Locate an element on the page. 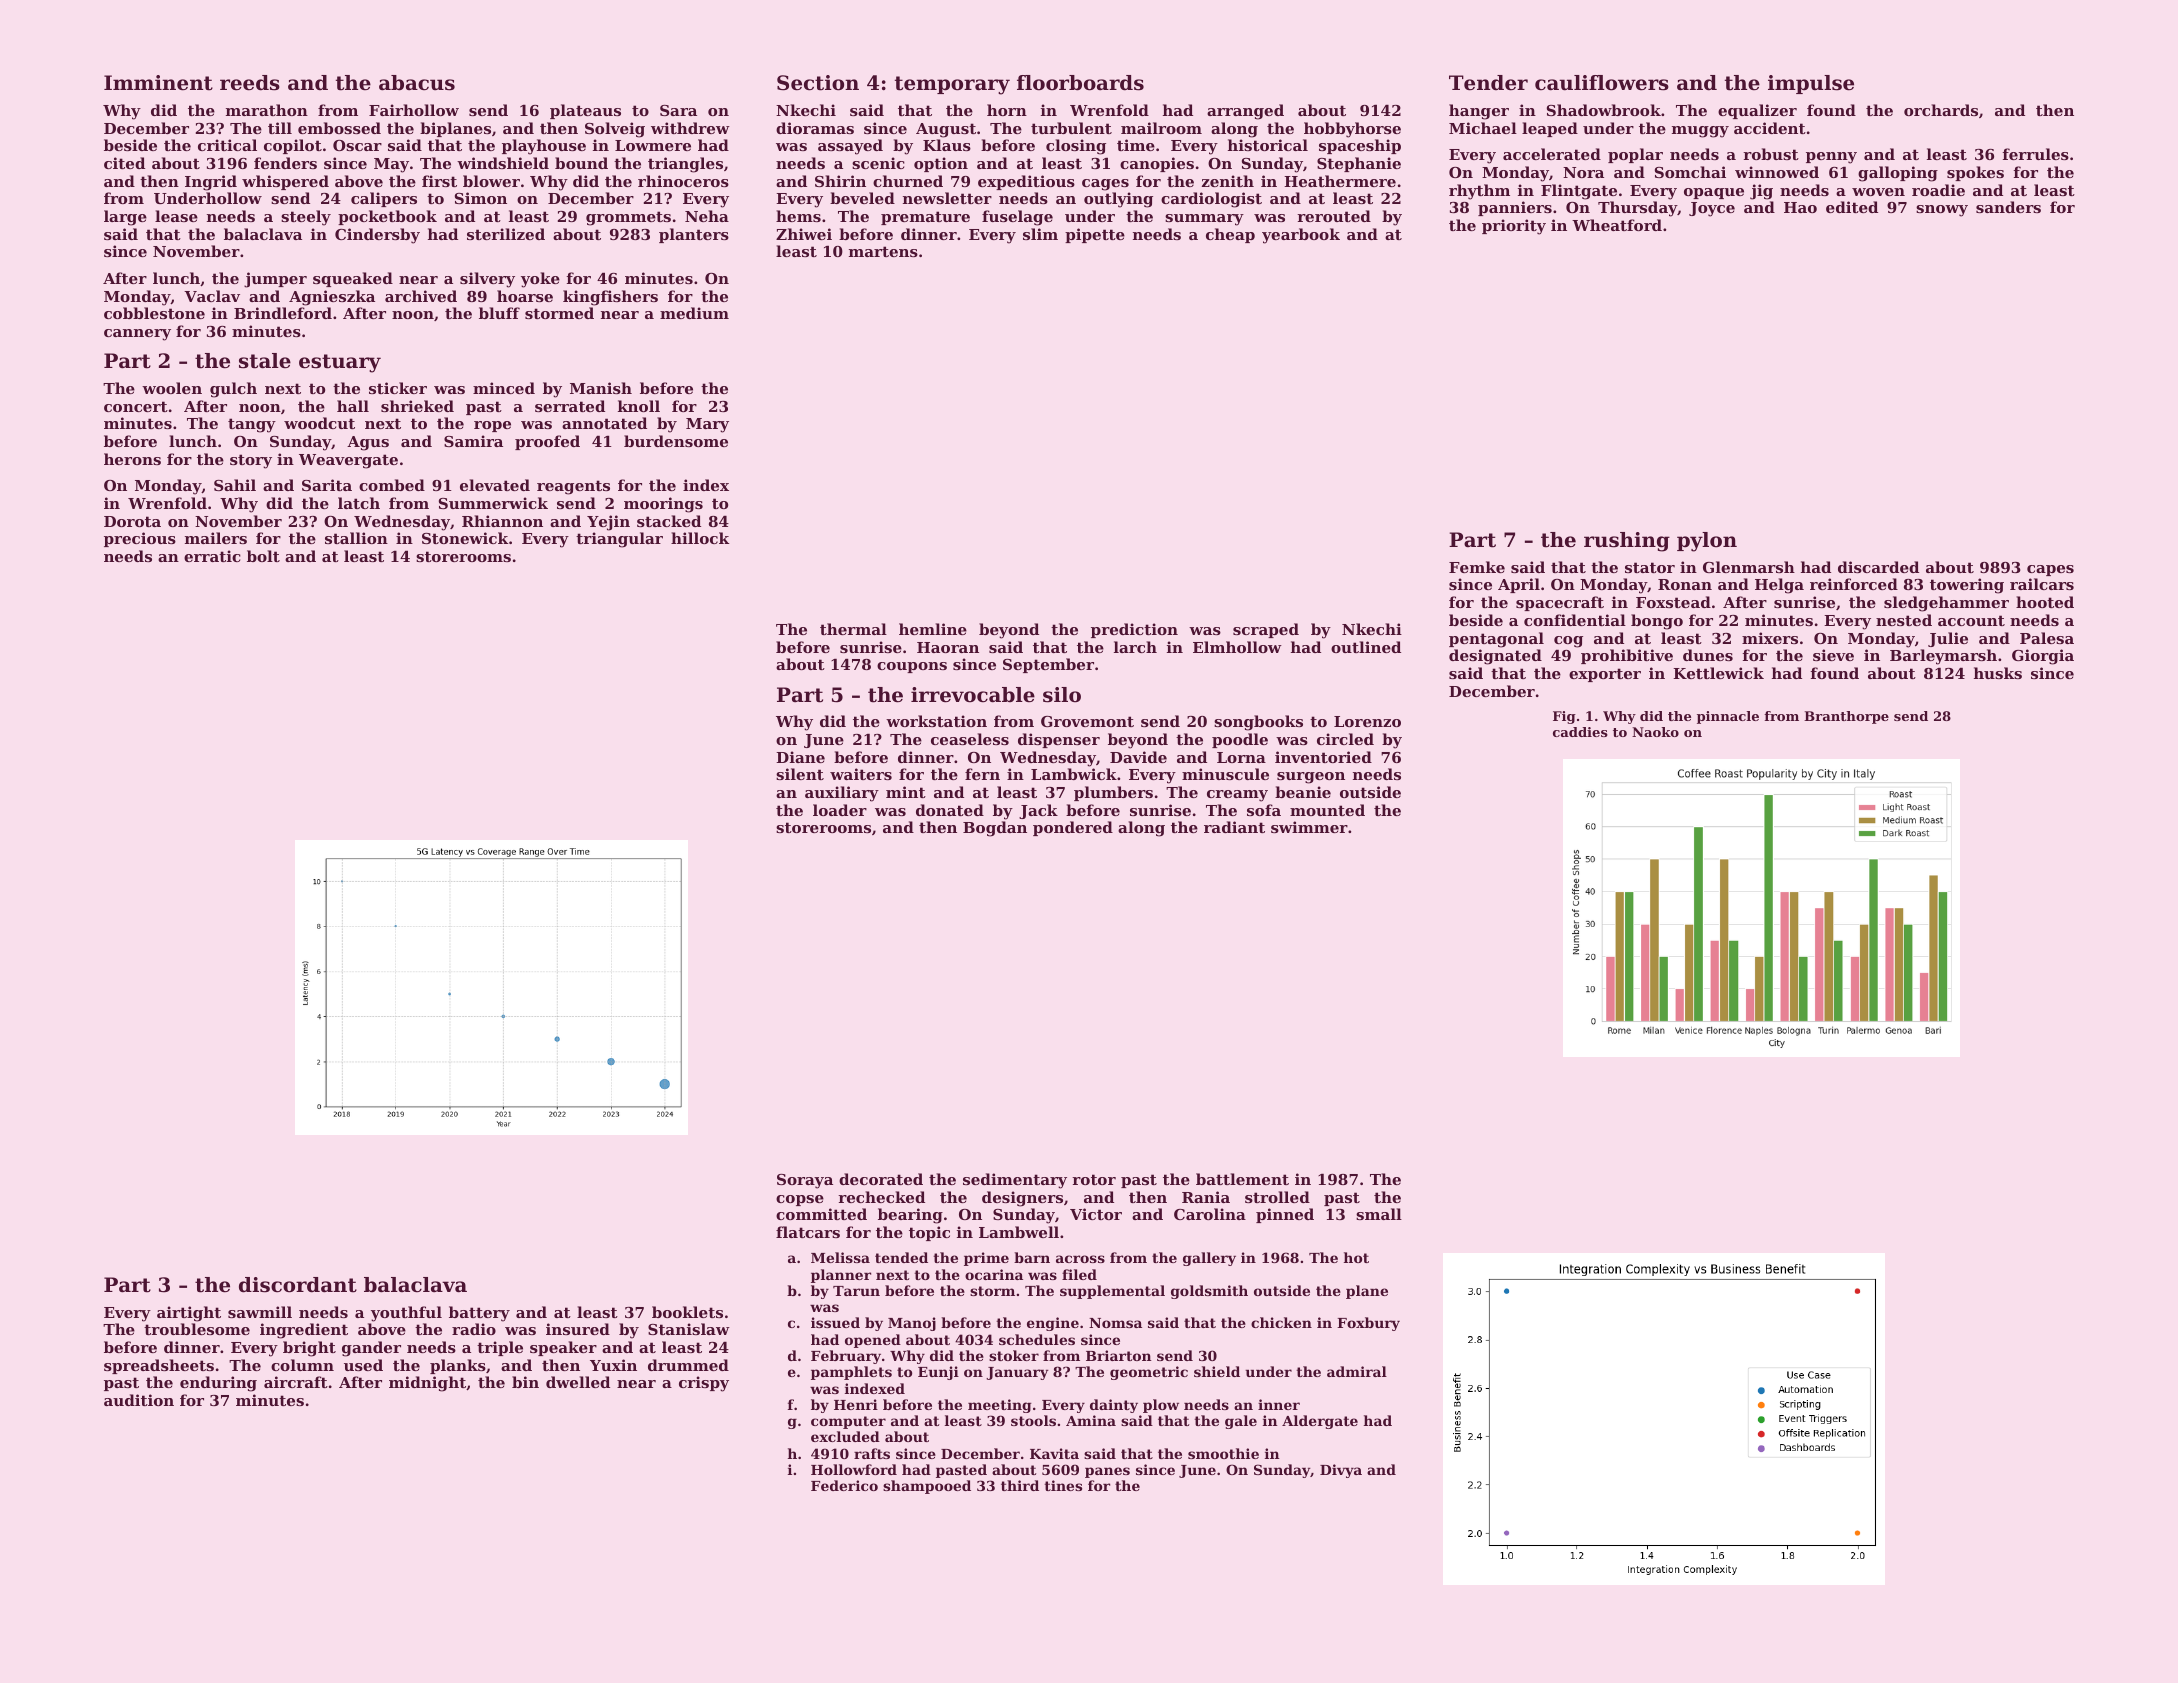  small is located at coordinates (1379, 1214).
